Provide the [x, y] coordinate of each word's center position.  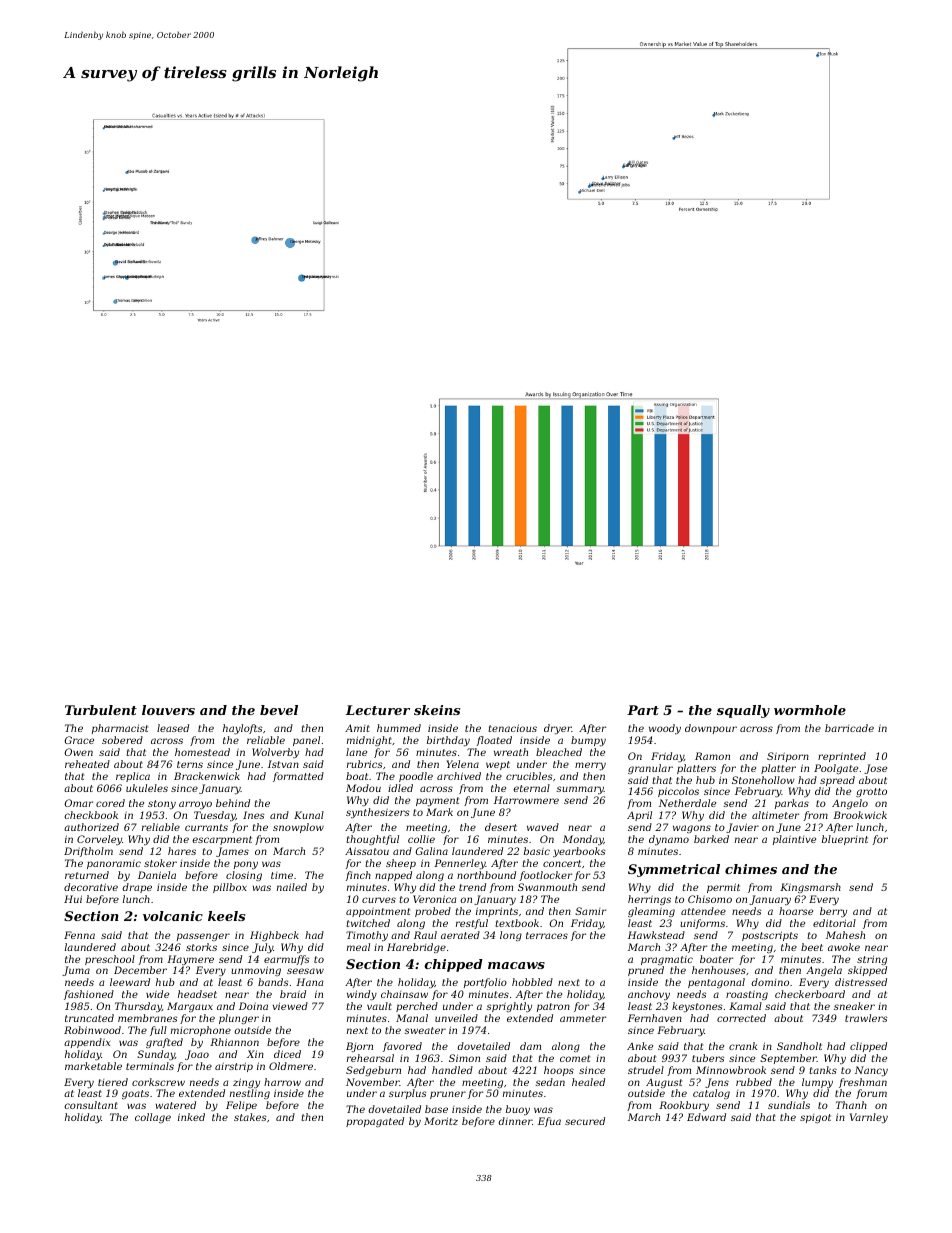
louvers [168, 710]
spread [837, 781]
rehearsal [370, 1058]
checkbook [91, 815]
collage [153, 1118]
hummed [399, 728]
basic [537, 851]
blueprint [845, 840]
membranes [148, 1018]
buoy [518, 1110]
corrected [741, 1018]
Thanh [851, 1105]
